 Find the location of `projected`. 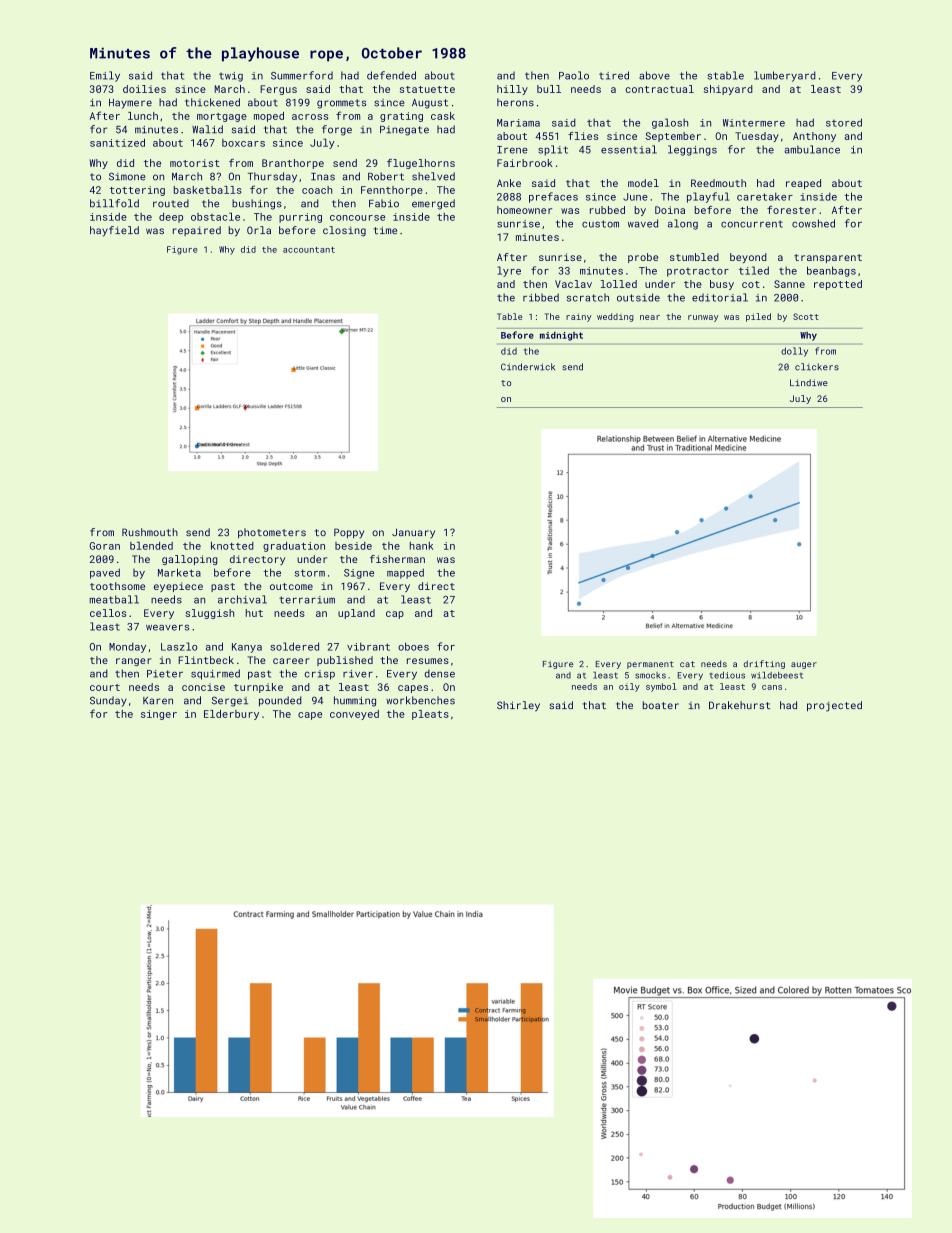

projected is located at coordinates (834, 706).
